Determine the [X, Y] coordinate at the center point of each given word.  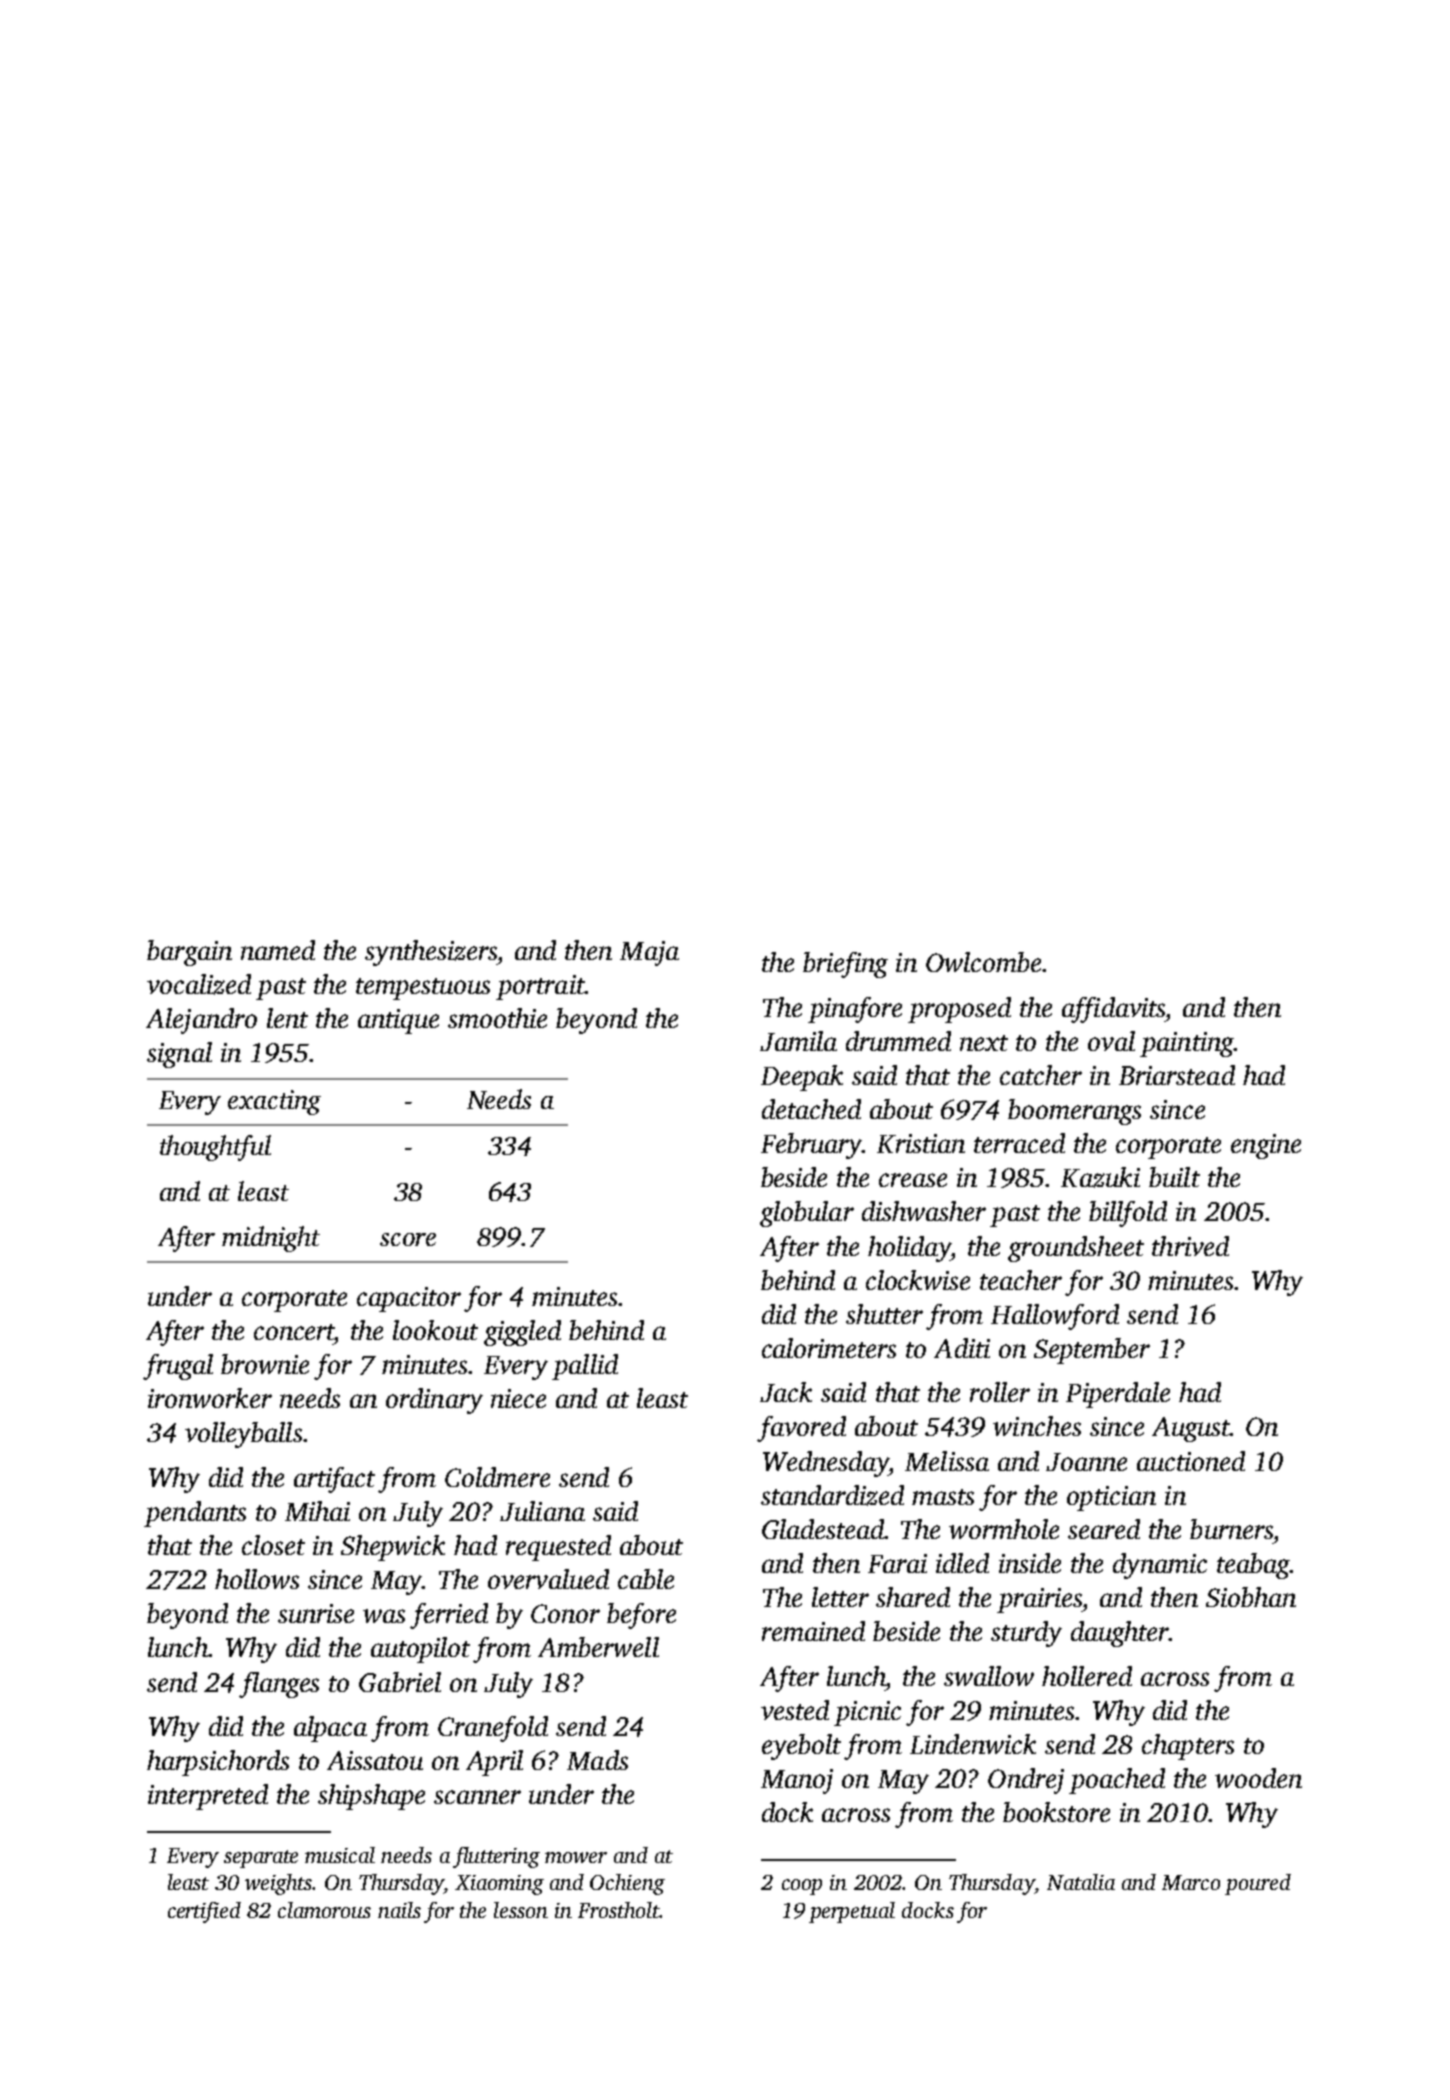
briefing [845, 965]
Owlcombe [983, 962]
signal [179, 1055]
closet [273, 1545]
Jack [786, 1392]
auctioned [1191, 1461]
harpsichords [218, 1763]
